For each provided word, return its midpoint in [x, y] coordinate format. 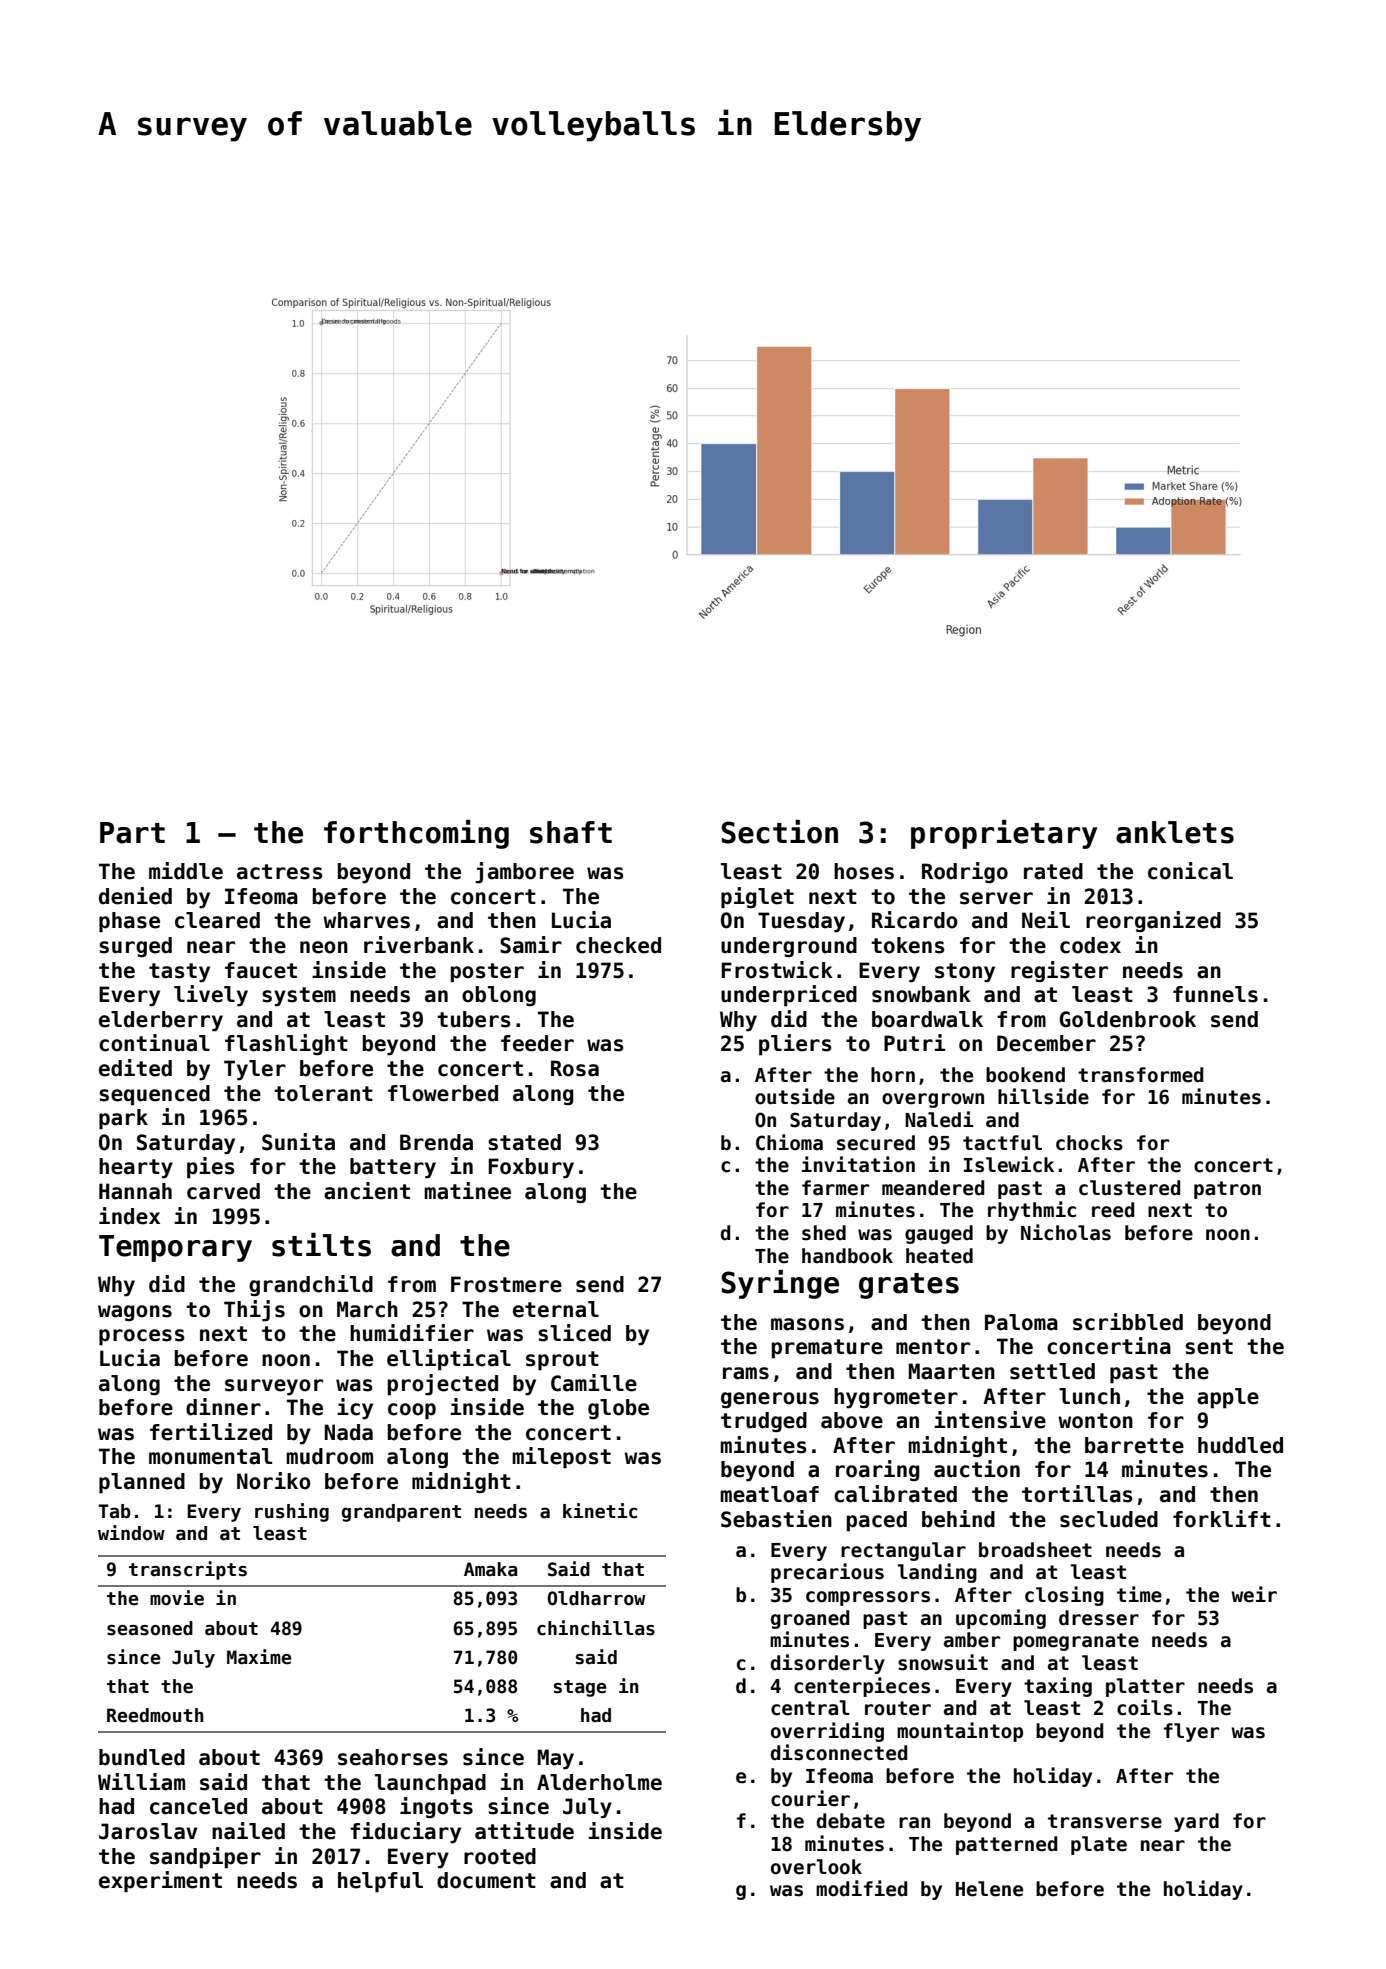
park [123, 1119]
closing [1064, 1596]
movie [177, 1598]
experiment [160, 1882]
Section [779, 832]
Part [132, 833]
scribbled [1128, 1322]
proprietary [1004, 834]
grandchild [311, 1285]
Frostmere [506, 1284]
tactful [1002, 1143]
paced [877, 1521]
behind [958, 1519]
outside [795, 1096]
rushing [292, 1512]
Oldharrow [596, 1598]
